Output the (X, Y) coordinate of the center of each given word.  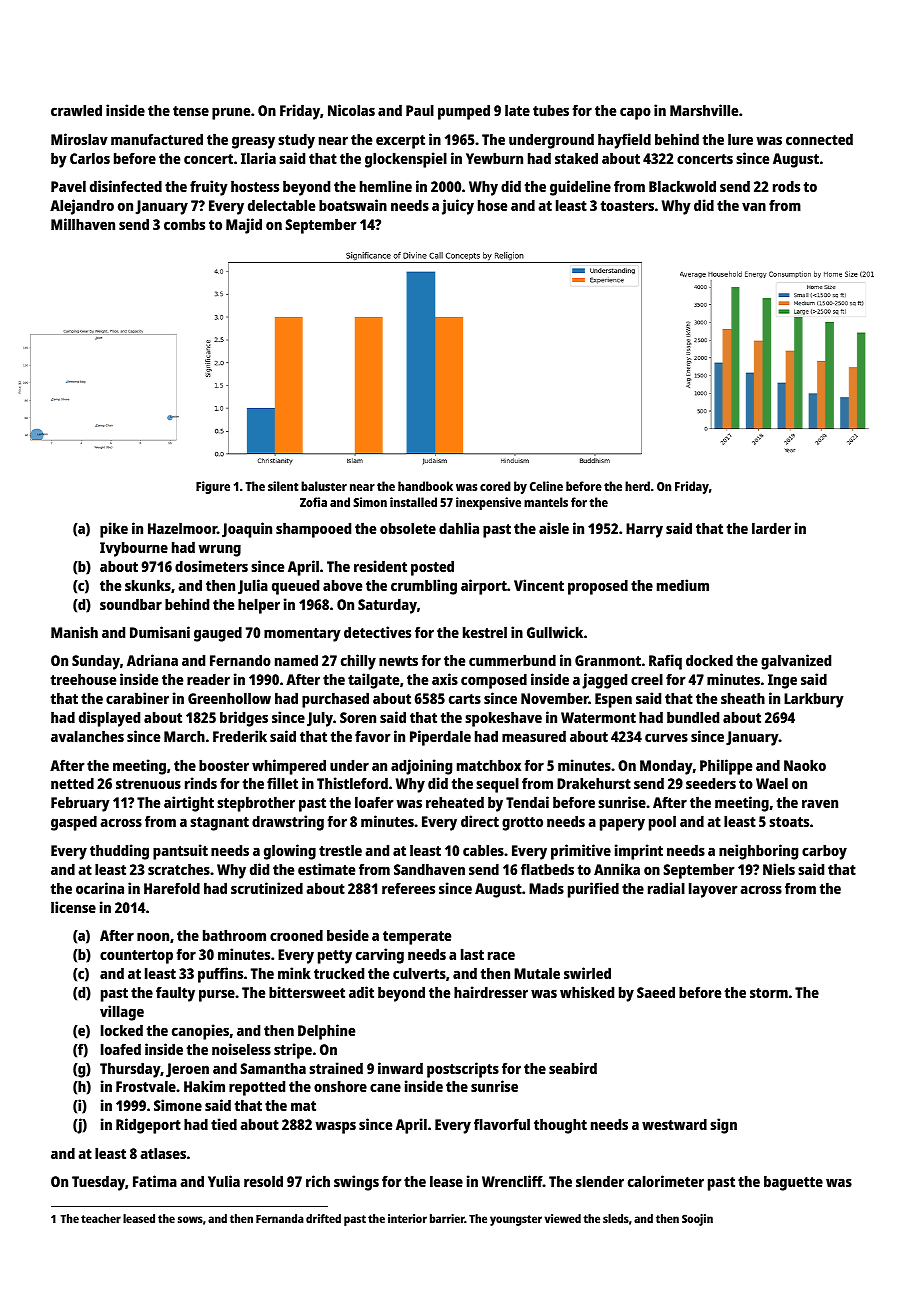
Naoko (805, 765)
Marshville (704, 110)
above (342, 585)
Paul (420, 110)
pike (114, 530)
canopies (200, 1032)
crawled (76, 110)
